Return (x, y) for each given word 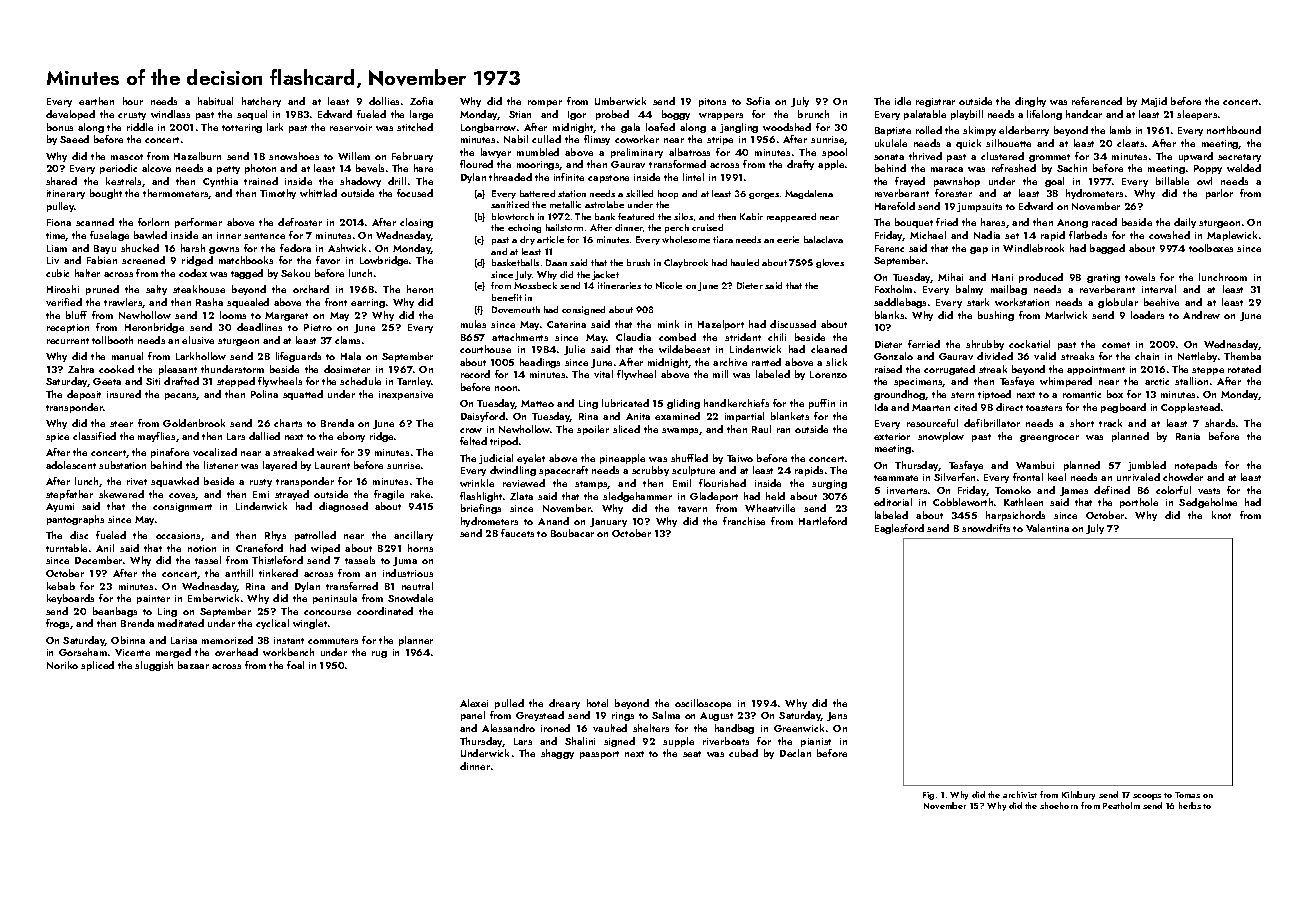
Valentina (1047, 528)
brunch (813, 114)
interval (1159, 289)
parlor (1219, 194)
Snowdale (410, 598)
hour (133, 101)
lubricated (625, 403)
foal (295, 665)
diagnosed (343, 507)
